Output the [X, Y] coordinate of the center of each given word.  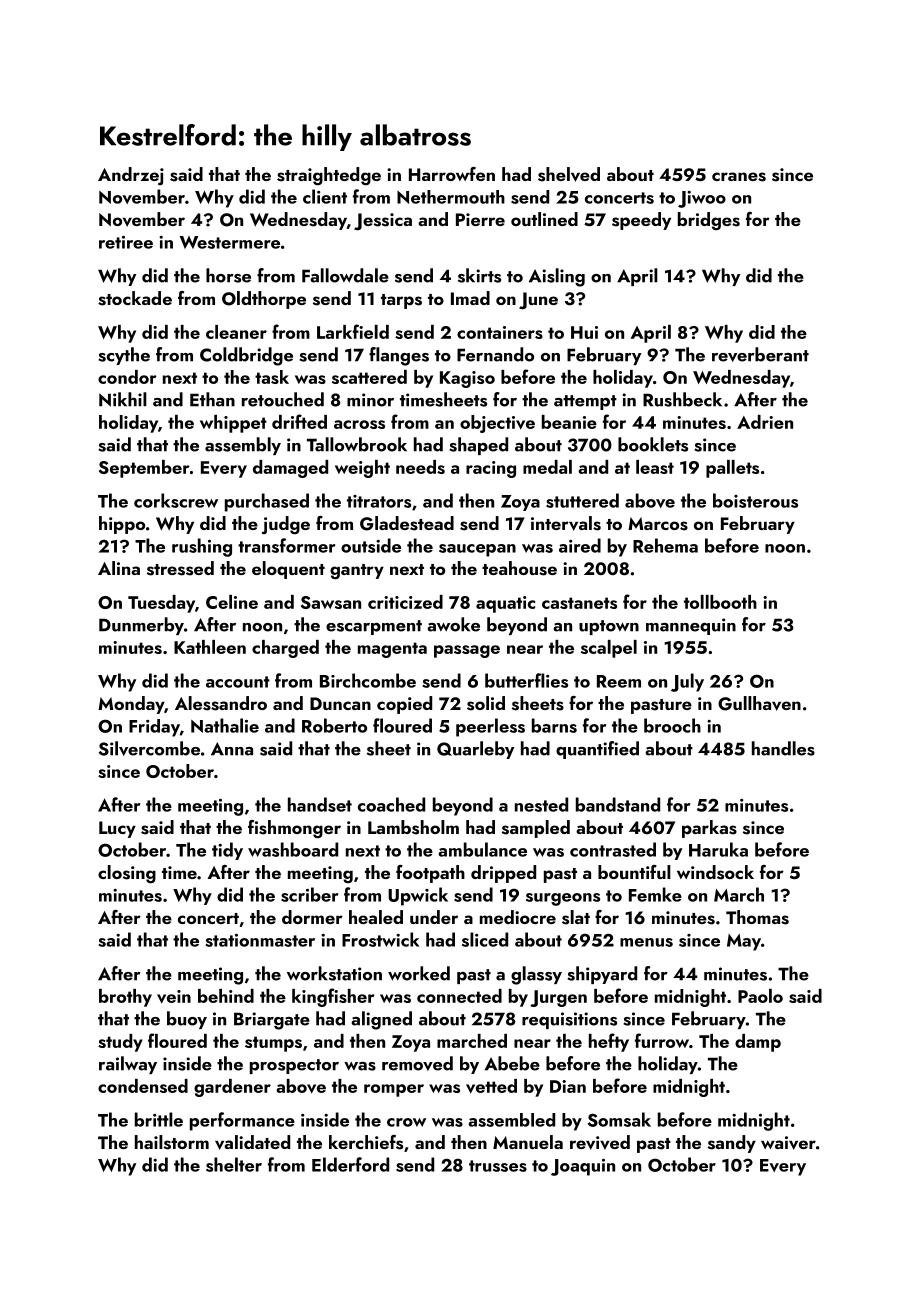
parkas [709, 829]
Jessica [383, 222]
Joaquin [583, 1167]
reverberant [760, 354]
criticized [405, 602]
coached [391, 804]
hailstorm [172, 1142]
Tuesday [161, 604]
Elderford [350, 1164]
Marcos [658, 524]
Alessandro [221, 703]
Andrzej [131, 176]
